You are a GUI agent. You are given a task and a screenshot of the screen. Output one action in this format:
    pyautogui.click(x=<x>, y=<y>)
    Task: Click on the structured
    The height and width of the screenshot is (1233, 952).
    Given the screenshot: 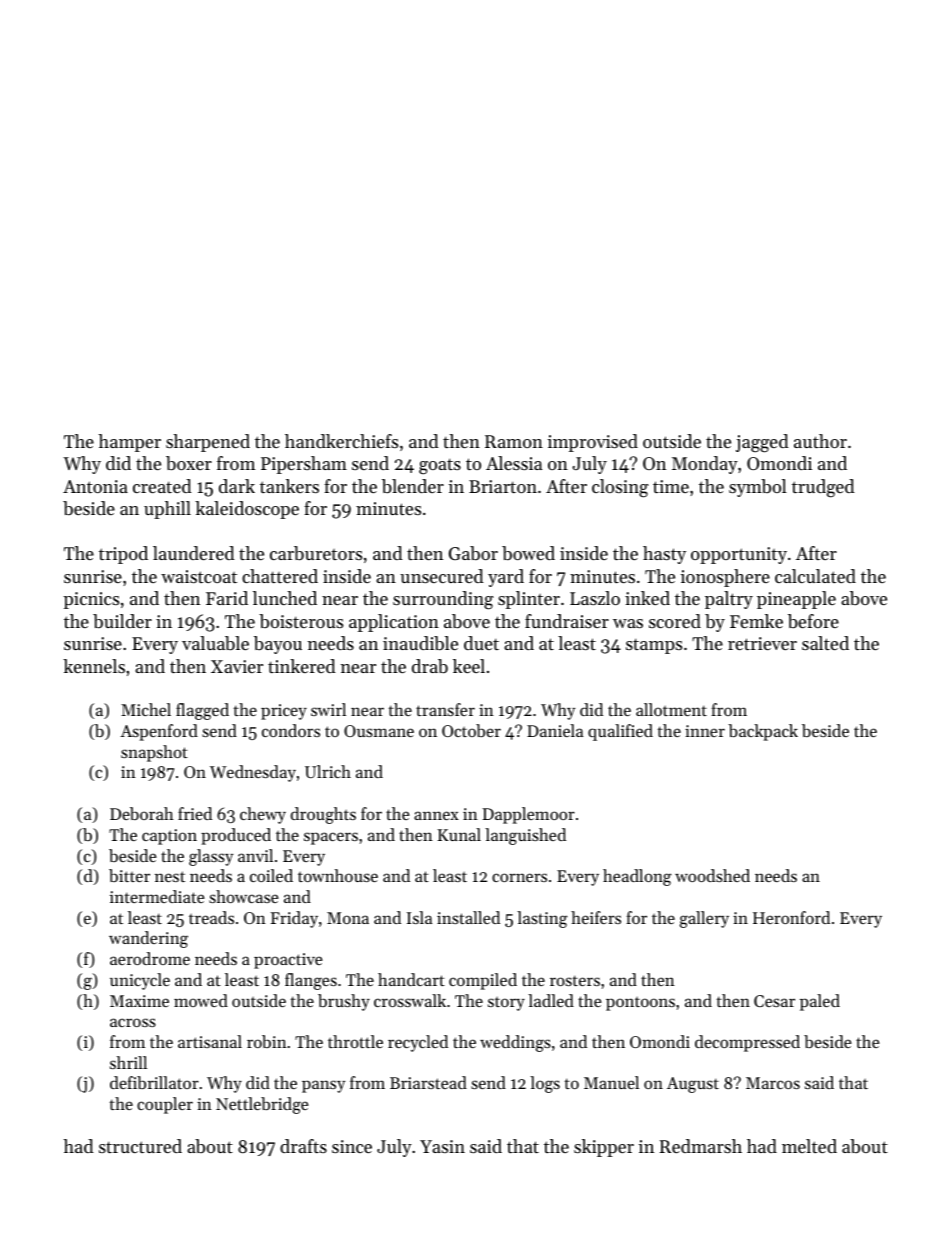 What is the action you would take?
    pyautogui.click(x=140, y=1146)
